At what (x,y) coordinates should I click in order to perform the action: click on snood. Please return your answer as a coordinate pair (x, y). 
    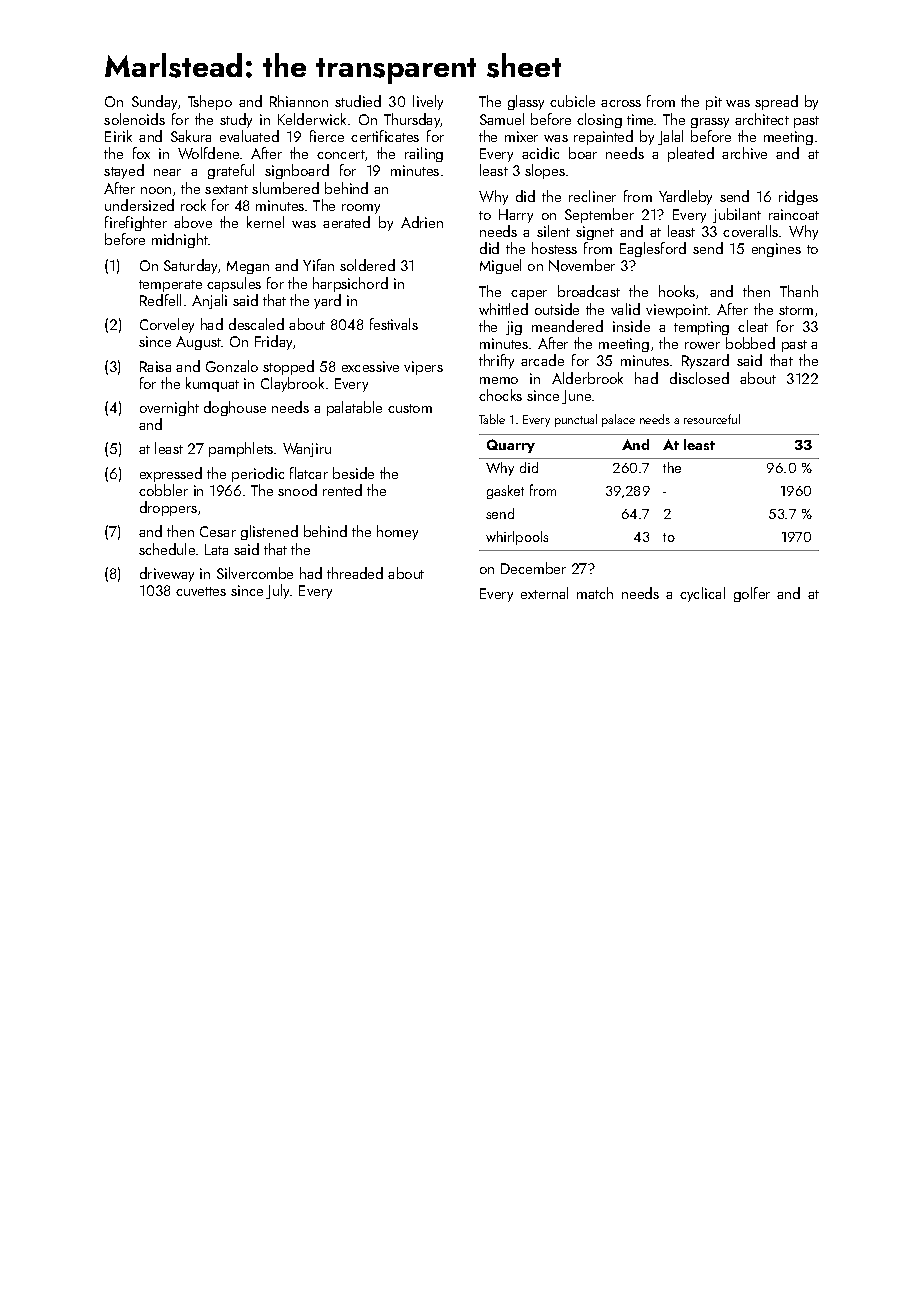
    Looking at the image, I should click on (297, 490).
